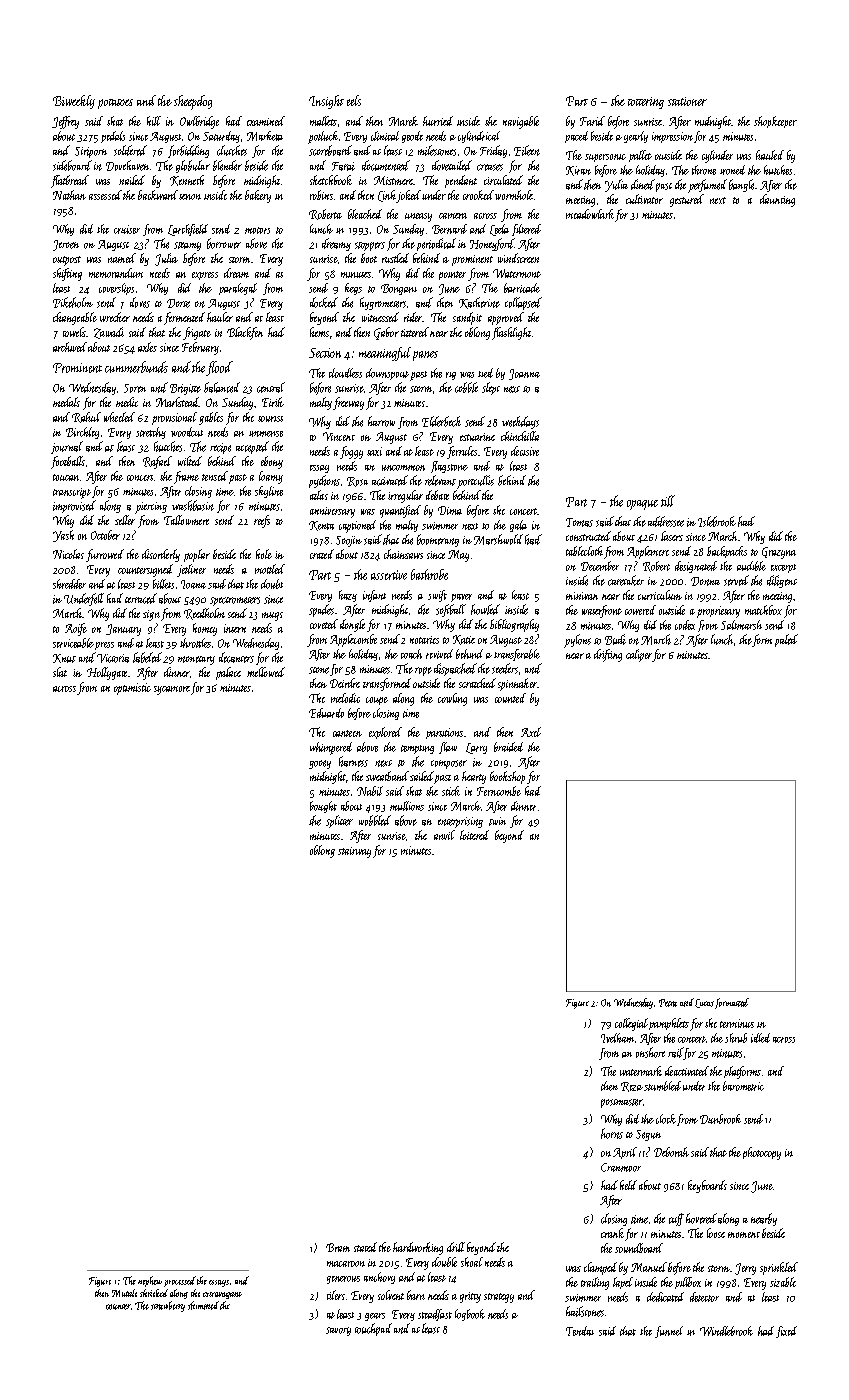 The image size is (849, 1400). What do you see at coordinates (220, 448) in the screenshot?
I see `recipe` at bounding box center [220, 448].
